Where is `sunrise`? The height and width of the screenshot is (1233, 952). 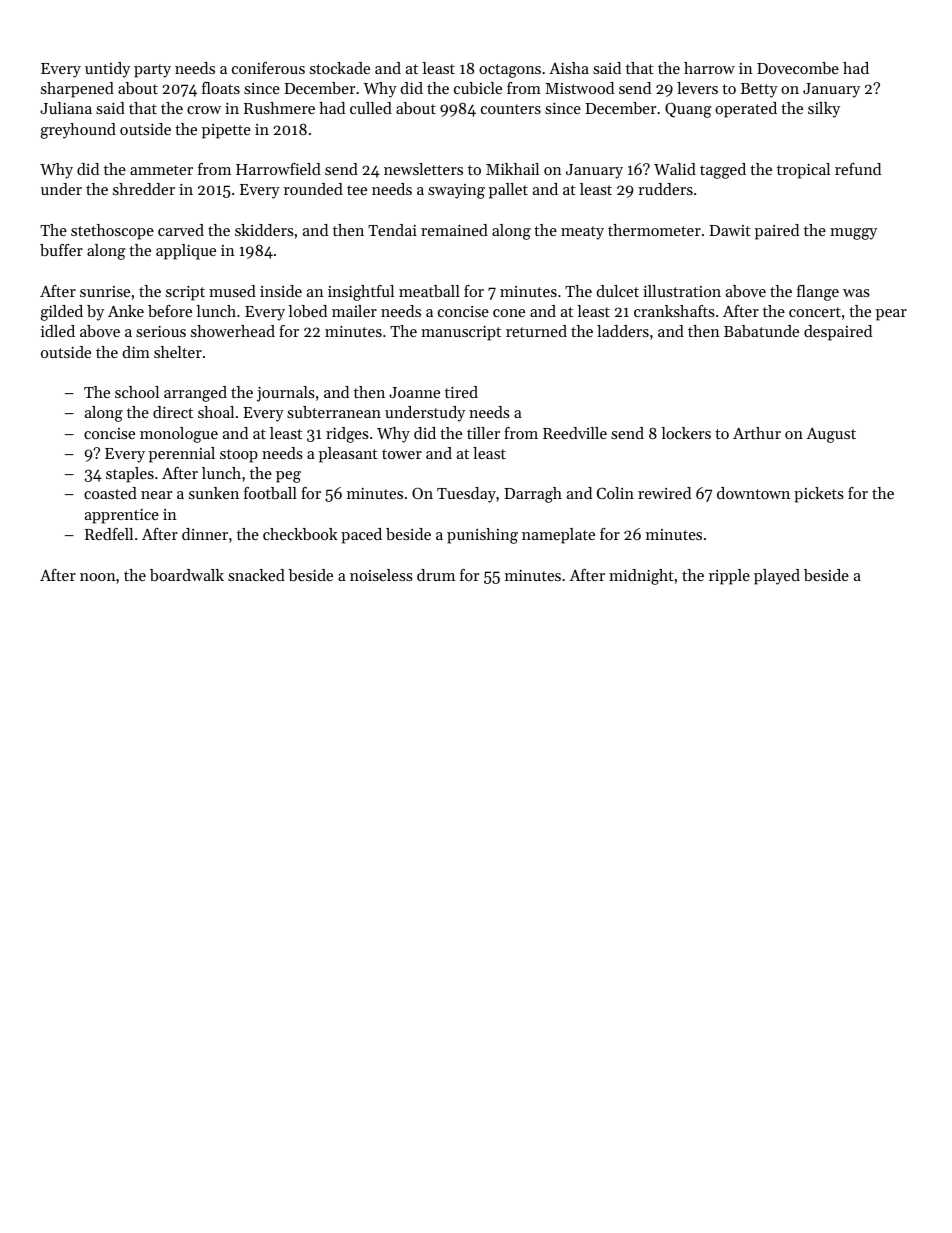 sunrise is located at coordinates (105, 291).
